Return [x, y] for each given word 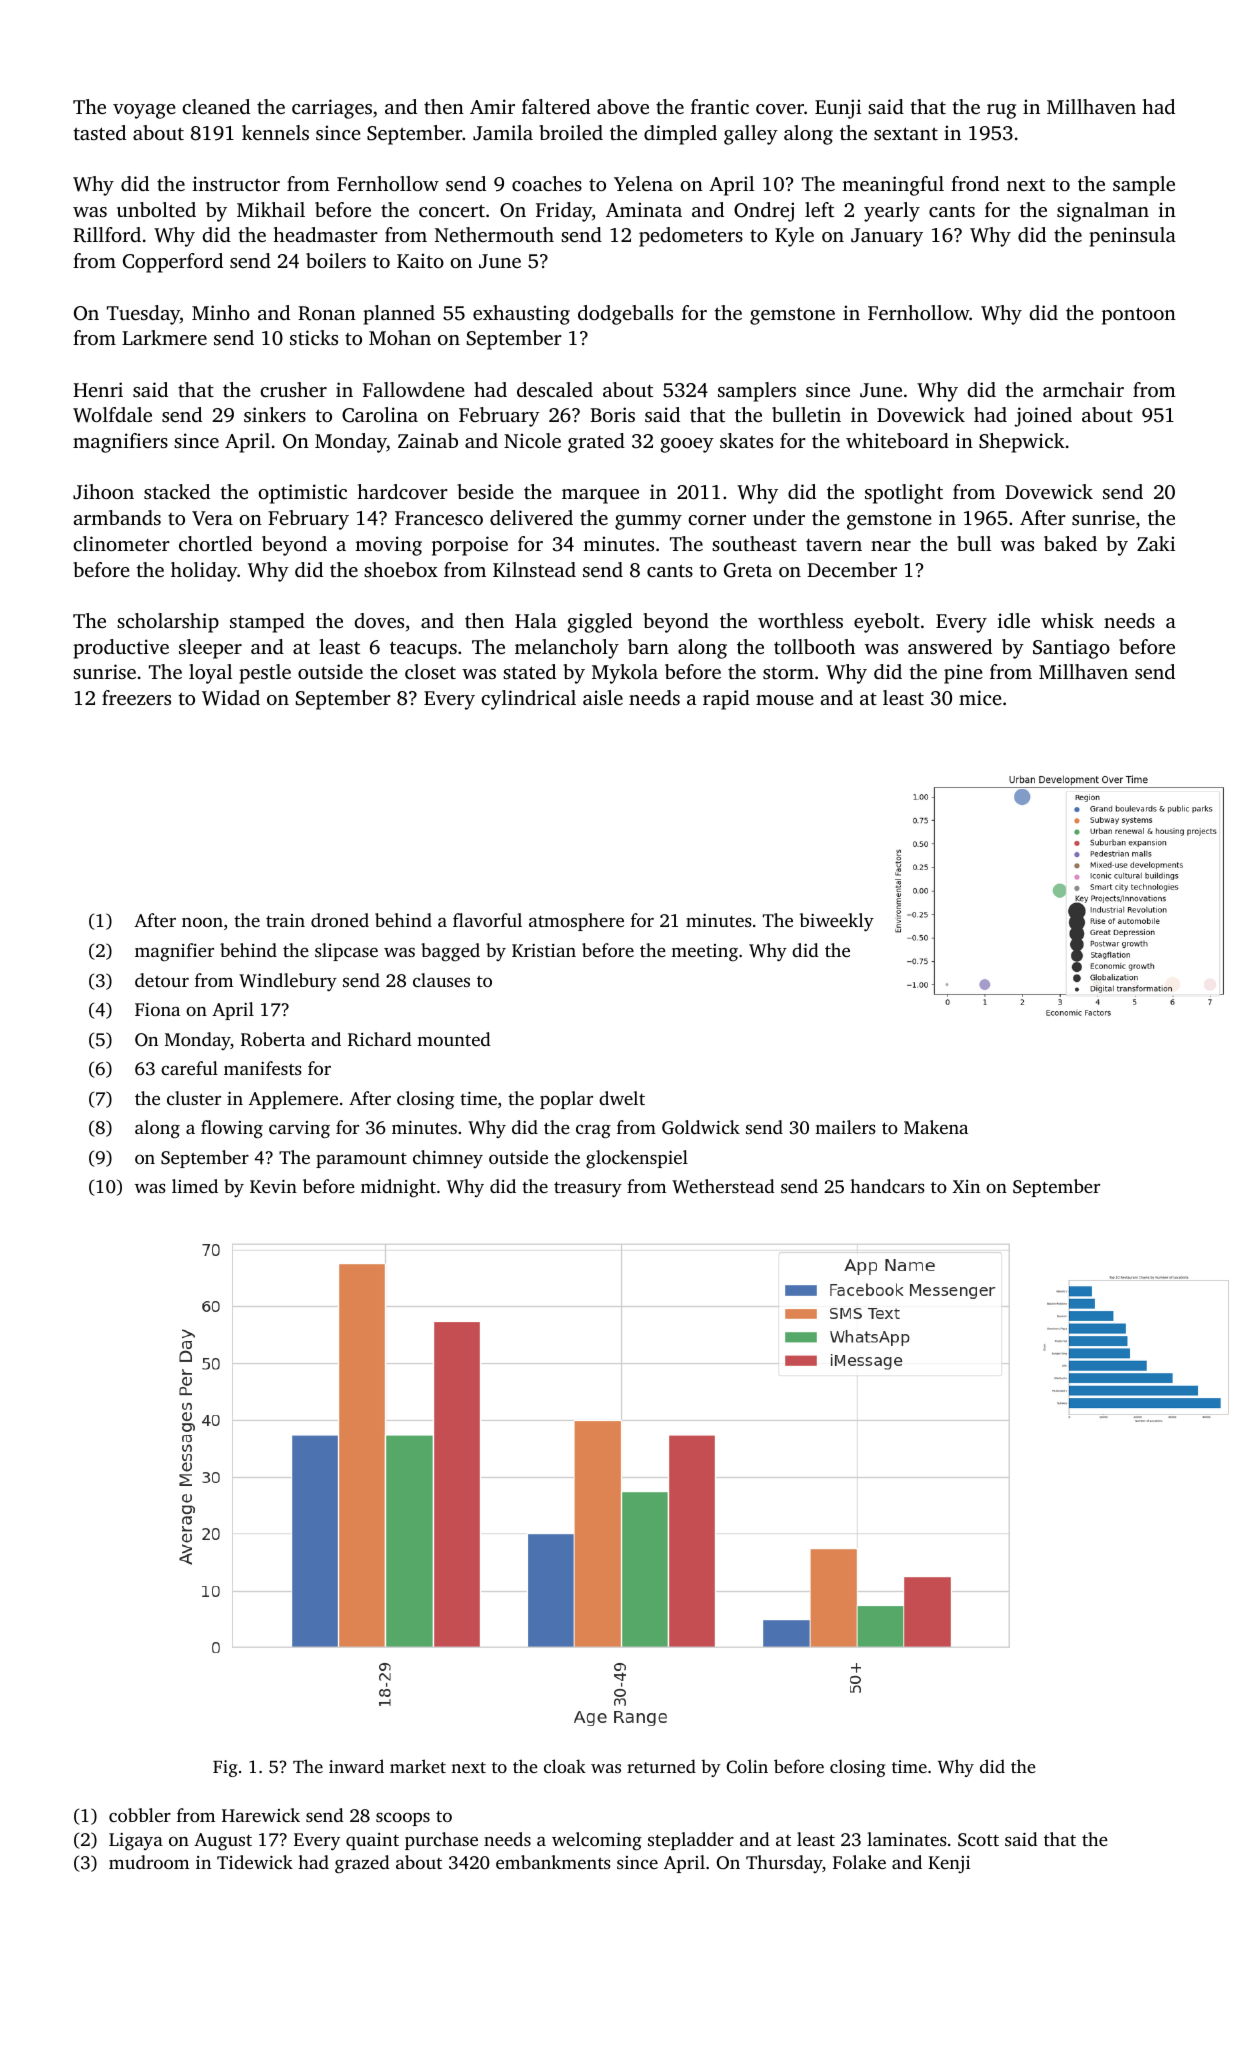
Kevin [273, 1186]
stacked [177, 491]
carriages [332, 109]
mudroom [149, 1862]
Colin [747, 1766]
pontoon [1139, 316]
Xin [966, 1186]
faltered [556, 106]
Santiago [1071, 649]
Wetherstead [723, 1186]
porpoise [470, 546]
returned [661, 1766]
